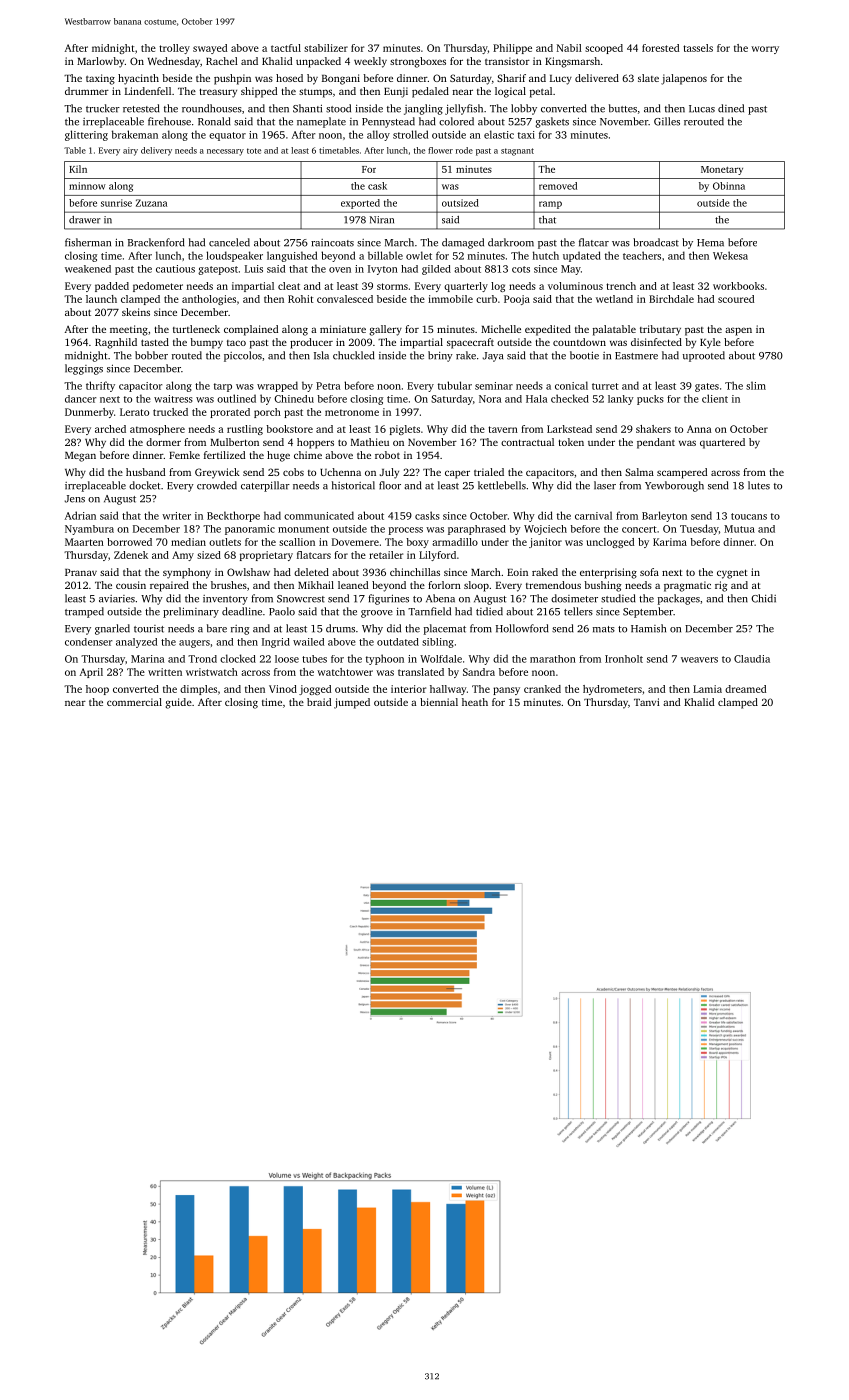  What do you see at coordinates (738, 331) in the screenshot?
I see `aspen` at bounding box center [738, 331].
